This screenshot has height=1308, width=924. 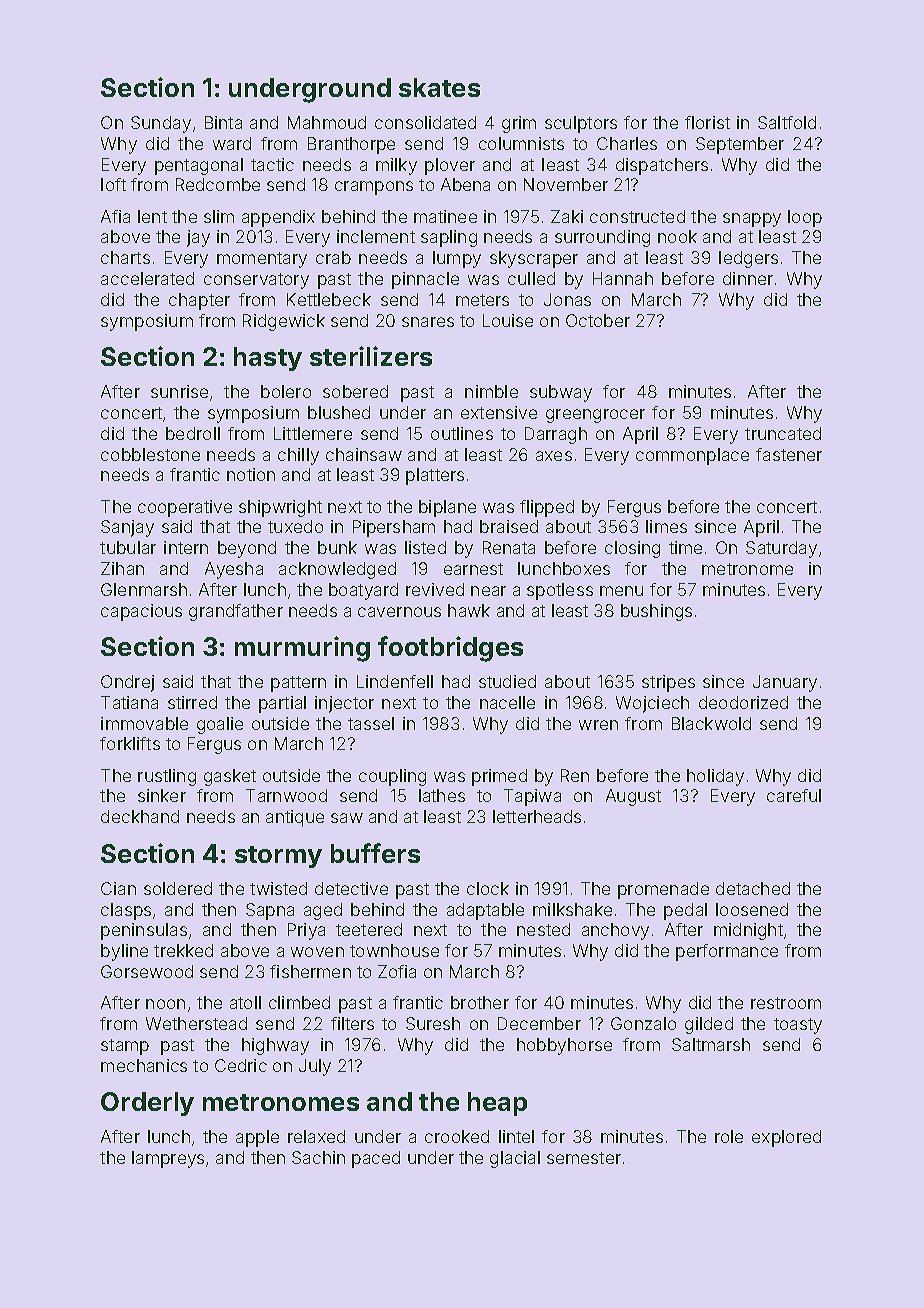 I want to click on inclement, so click(x=376, y=236).
